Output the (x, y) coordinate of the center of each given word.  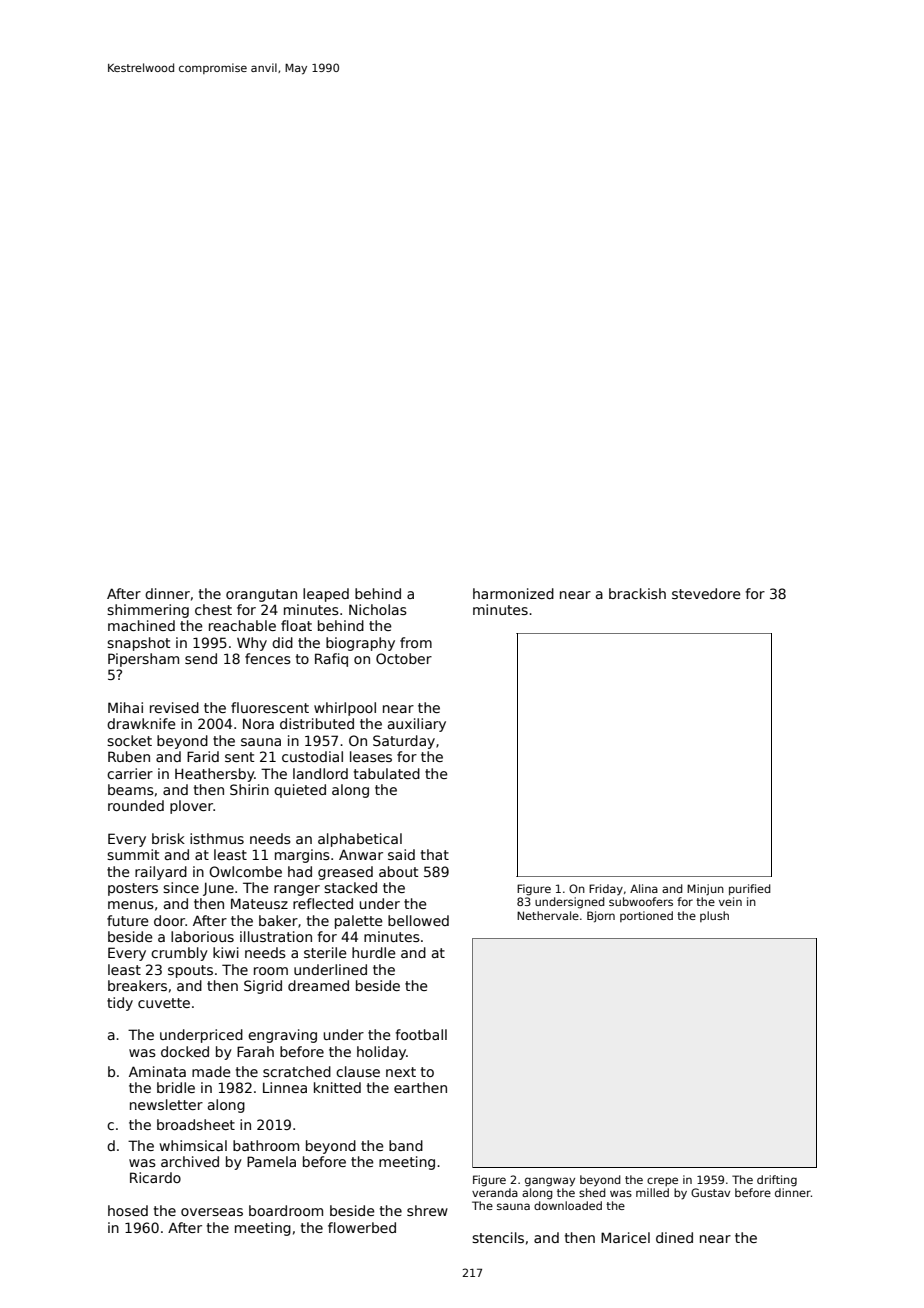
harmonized (513, 593)
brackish (637, 593)
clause (358, 1071)
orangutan (261, 595)
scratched (297, 1071)
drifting (777, 1181)
